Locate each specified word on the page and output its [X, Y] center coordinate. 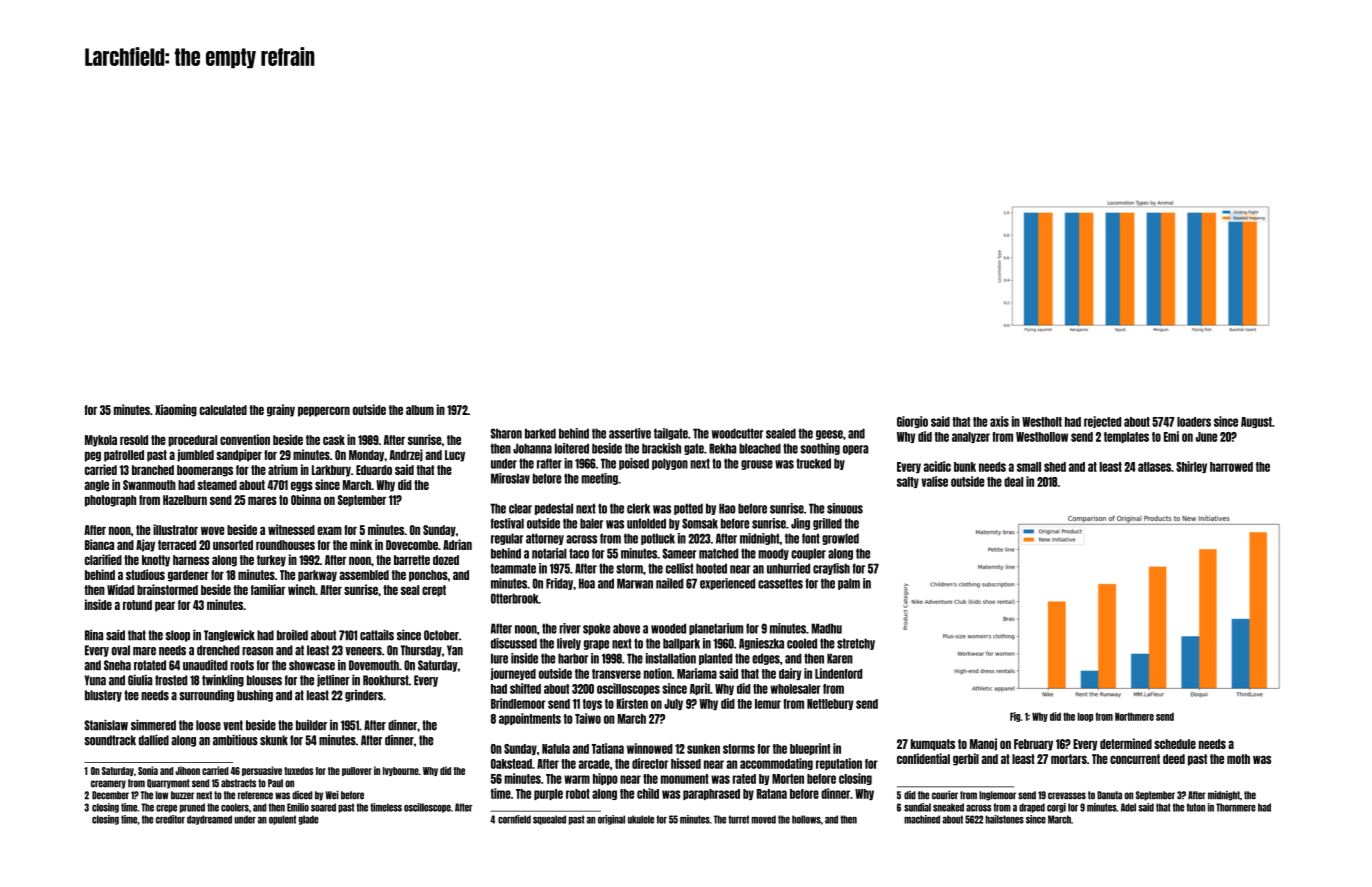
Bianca [99, 544]
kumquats [933, 745]
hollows [806, 819]
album [420, 410]
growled [840, 539]
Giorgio [912, 422]
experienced [727, 584]
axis [999, 421]
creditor [170, 819]
